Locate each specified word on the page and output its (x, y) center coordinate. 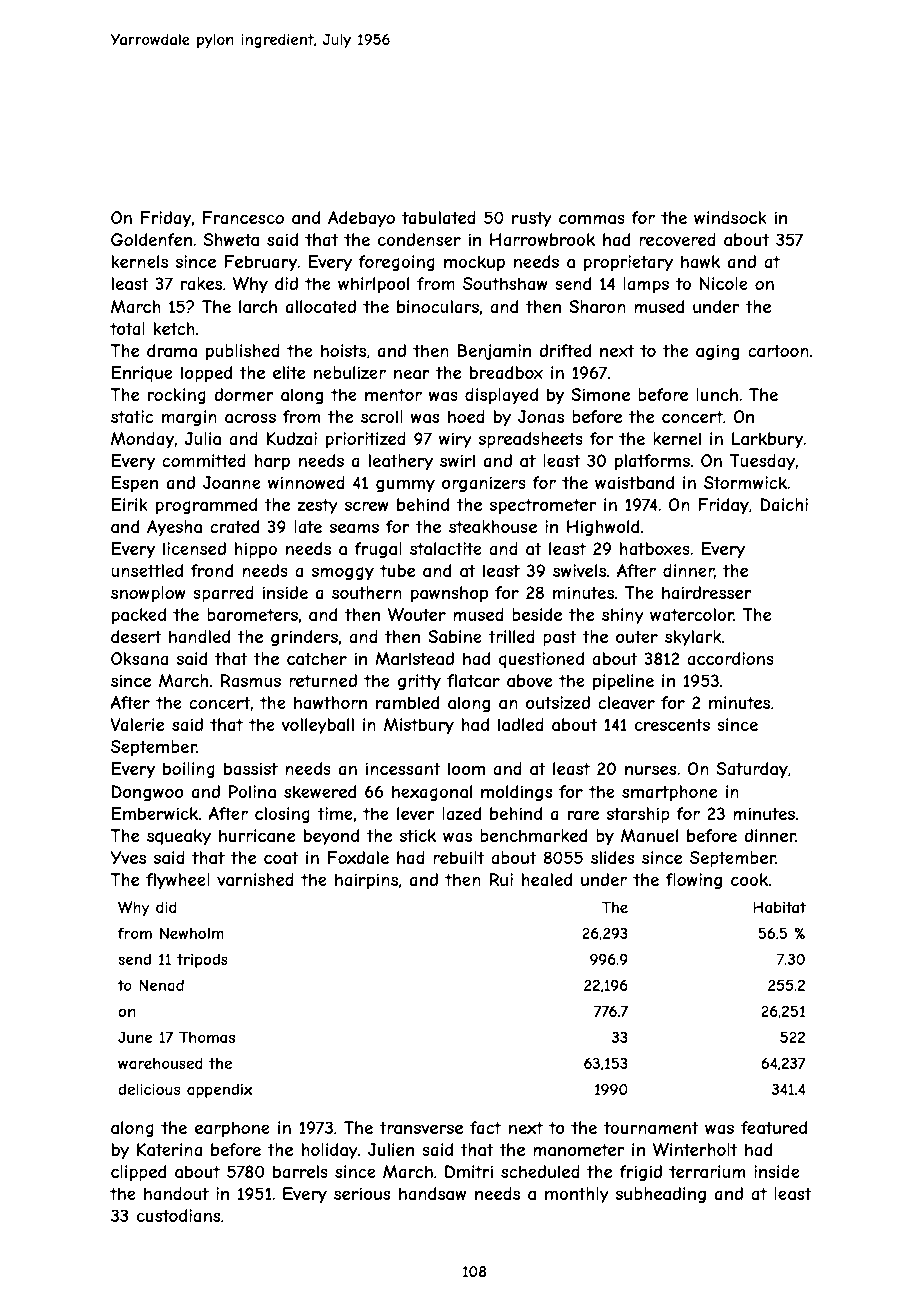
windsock (730, 217)
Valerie (137, 724)
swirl (457, 460)
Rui (501, 879)
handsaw (432, 1193)
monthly (577, 1195)
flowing (694, 881)
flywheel (178, 881)
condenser (419, 239)
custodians (178, 1215)
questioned (541, 660)
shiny (623, 616)
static (132, 416)
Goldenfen (151, 239)
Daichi (784, 504)
